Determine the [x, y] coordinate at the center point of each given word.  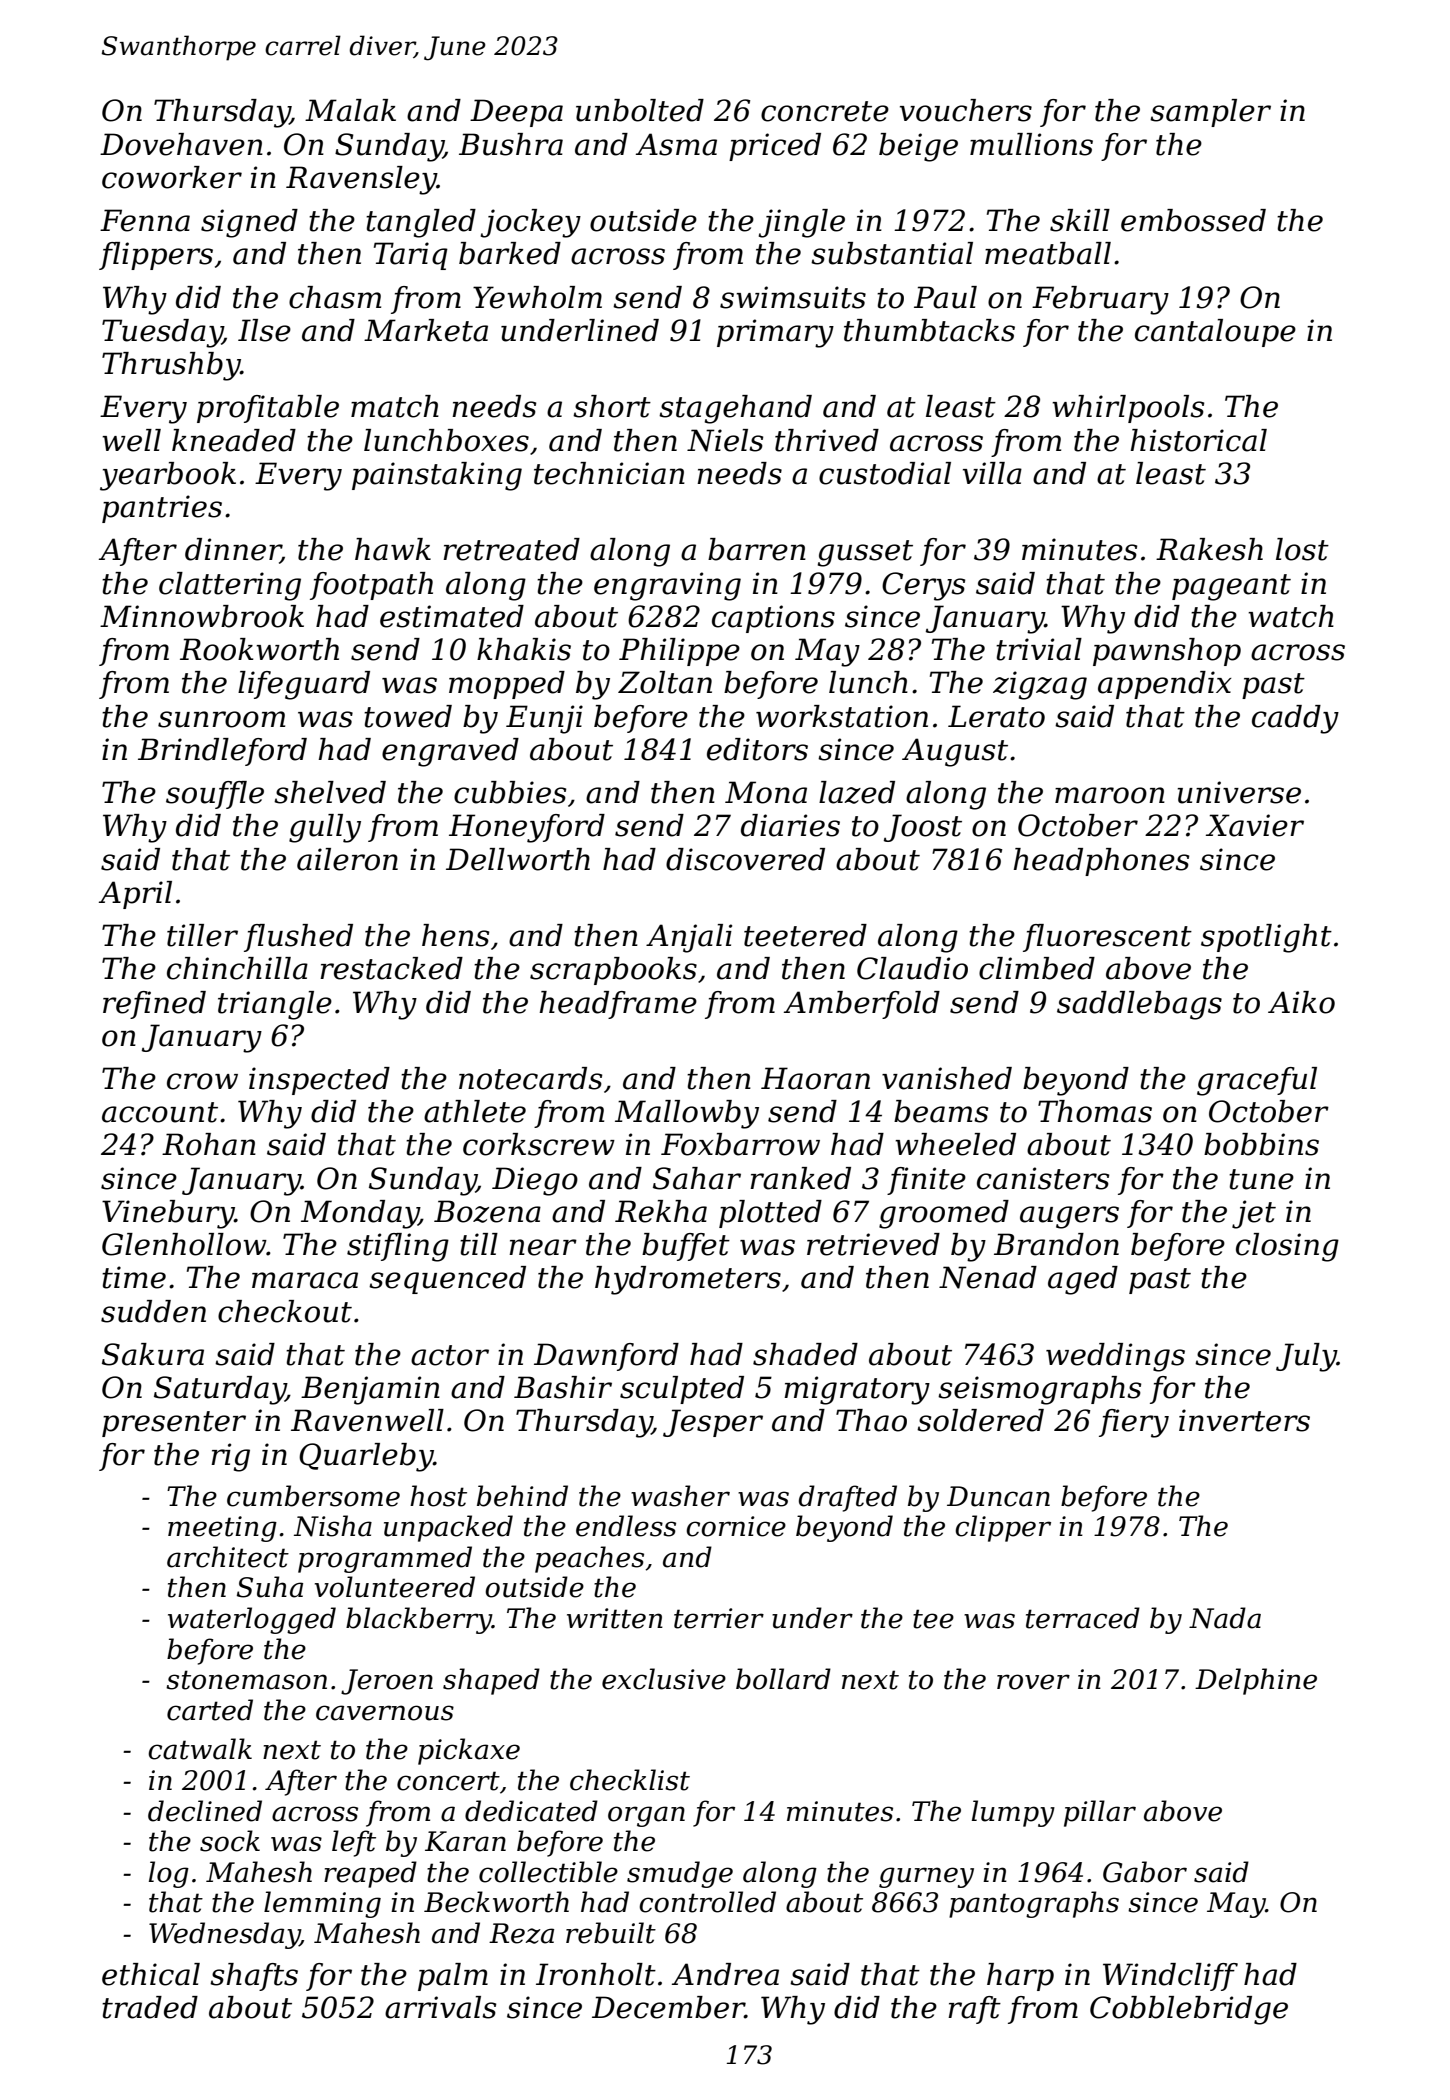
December [668, 2007]
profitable [268, 409]
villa [992, 473]
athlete [475, 1111]
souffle [215, 795]
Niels [725, 440]
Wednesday [224, 1935]
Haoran [815, 1078]
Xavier [1255, 825]
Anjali [689, 938]
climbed [1037, 968]
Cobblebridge [1189, 2010]
